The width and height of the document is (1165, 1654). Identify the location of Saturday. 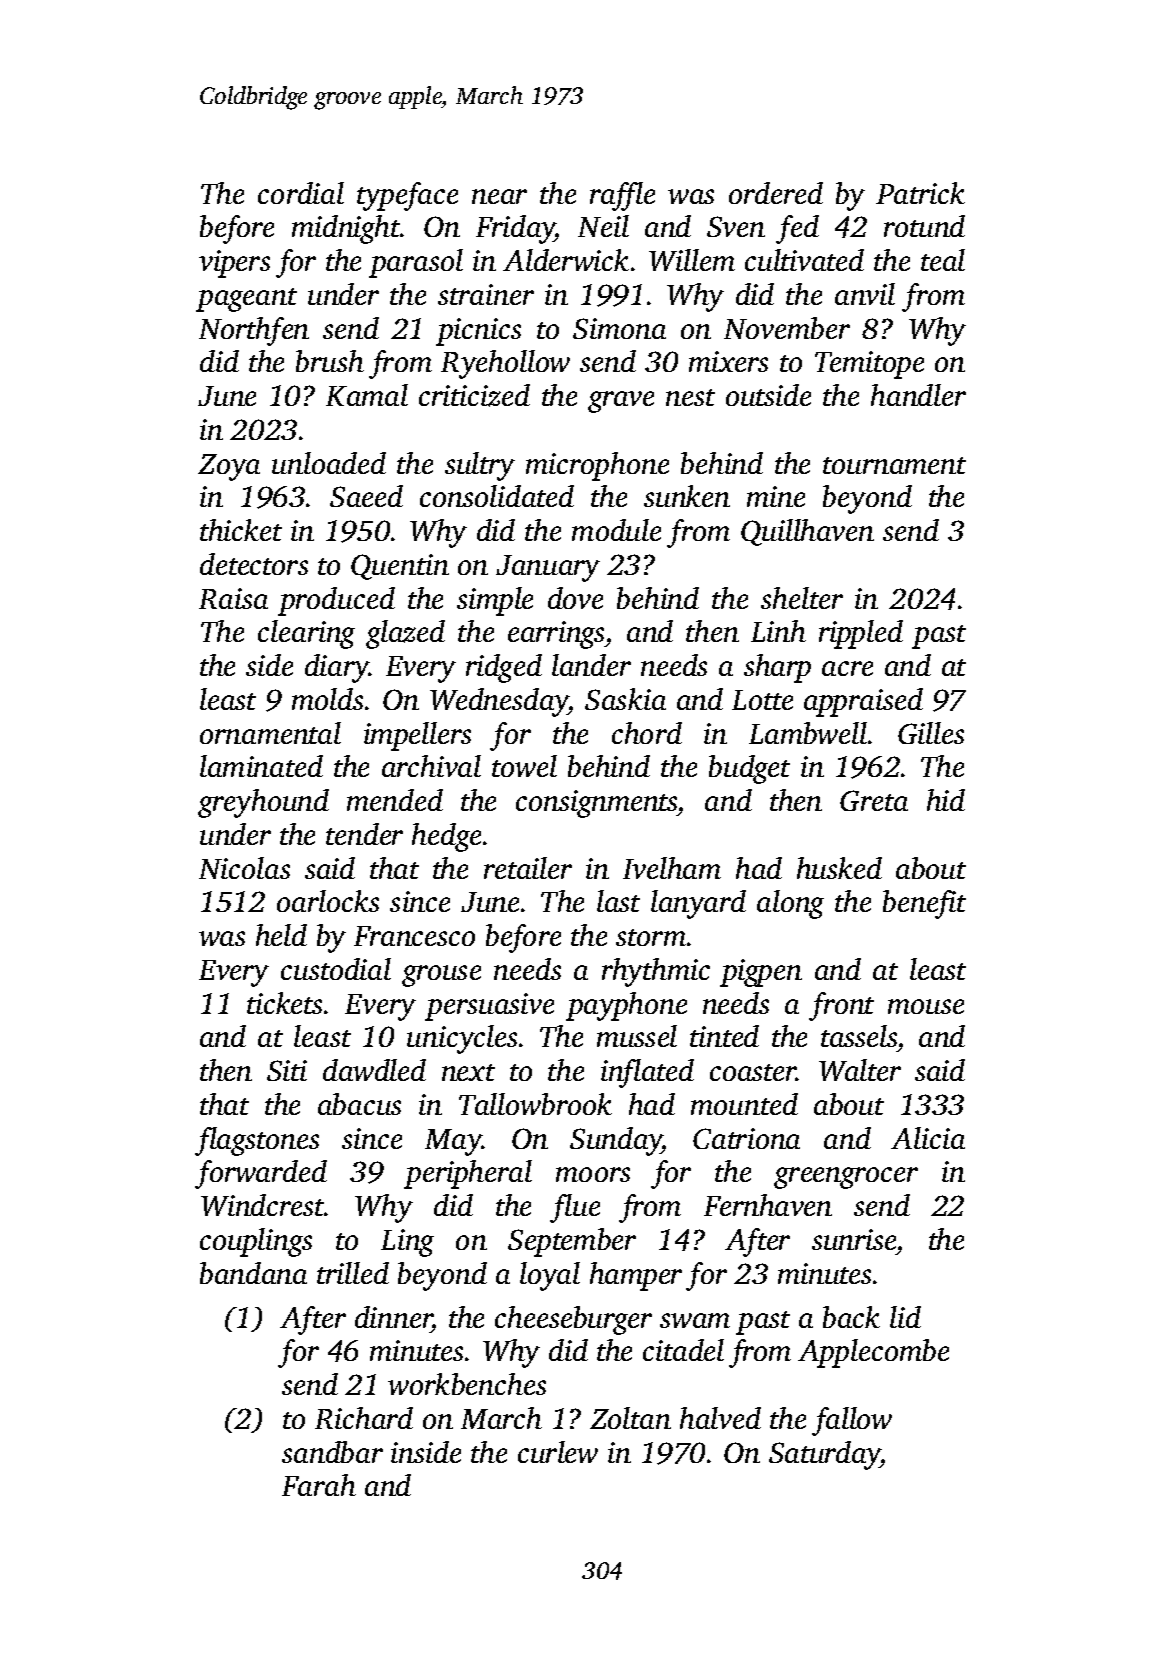
(825, 1455).
